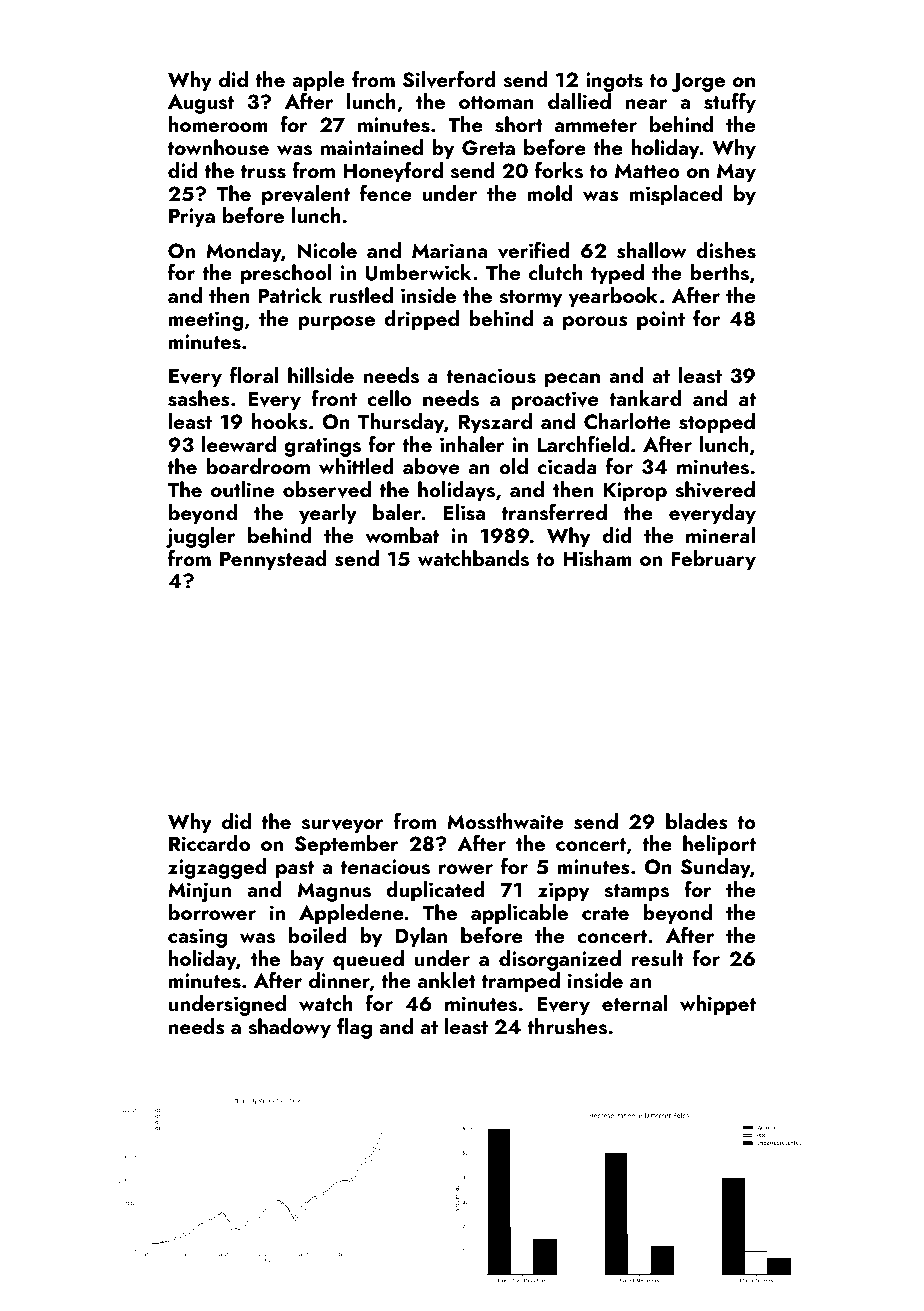 The image size is (924, 1311). I want to click on Mossthwaite, so click(505, 821).
